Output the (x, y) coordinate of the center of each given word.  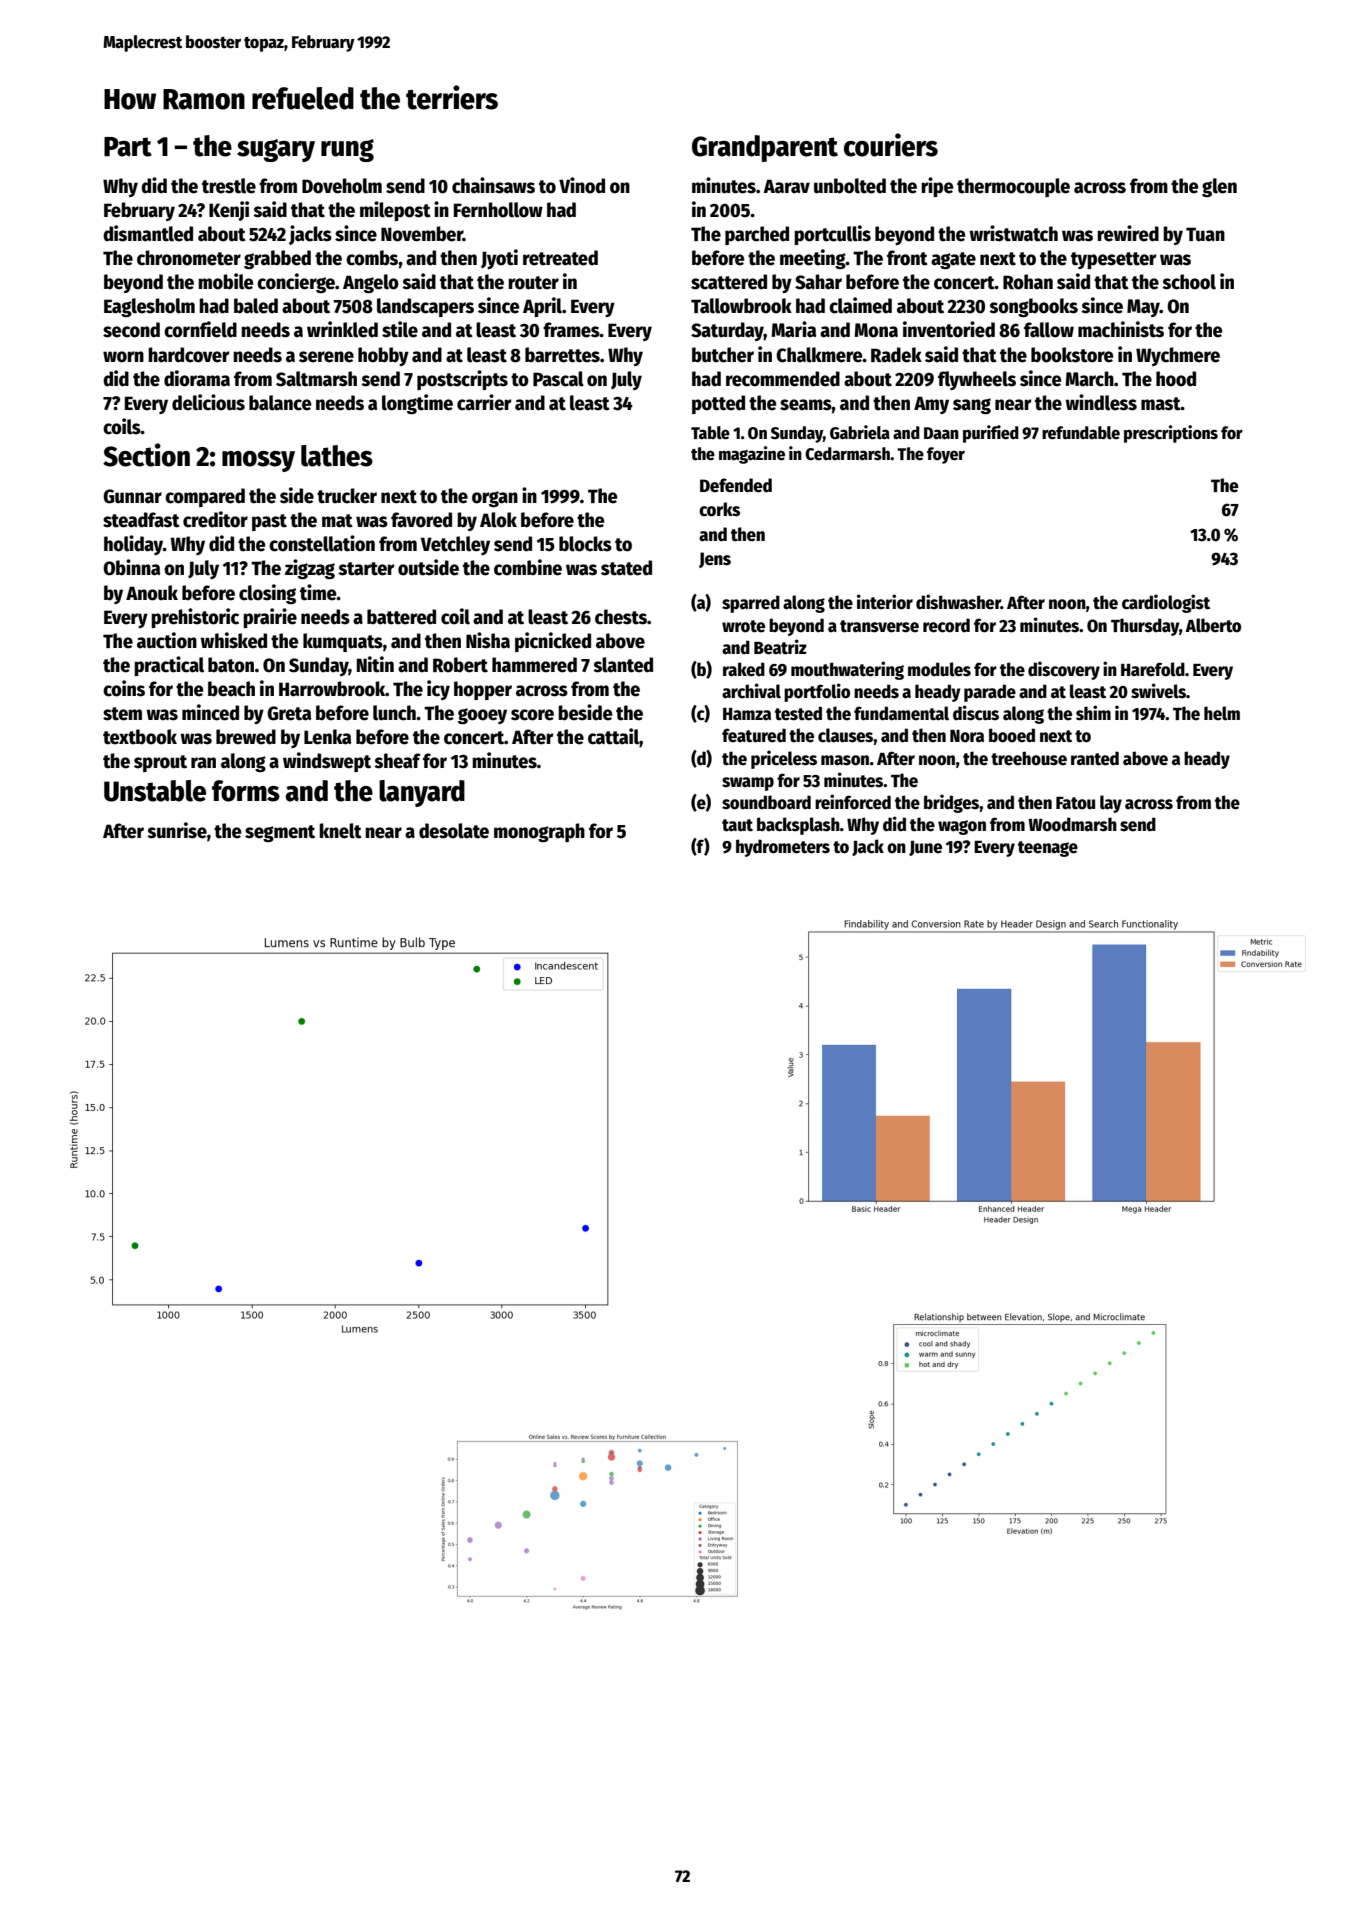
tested (798, 713)
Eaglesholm (149, 307)
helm (1222, 713)
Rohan (1028, 282)
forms (246, 791)
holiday (133, 545)
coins (124, 688)
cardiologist (1166, 603)
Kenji (229, 211)
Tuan (1205, 234)
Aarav (786, 186)
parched (757, 235)
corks (719, 509)
